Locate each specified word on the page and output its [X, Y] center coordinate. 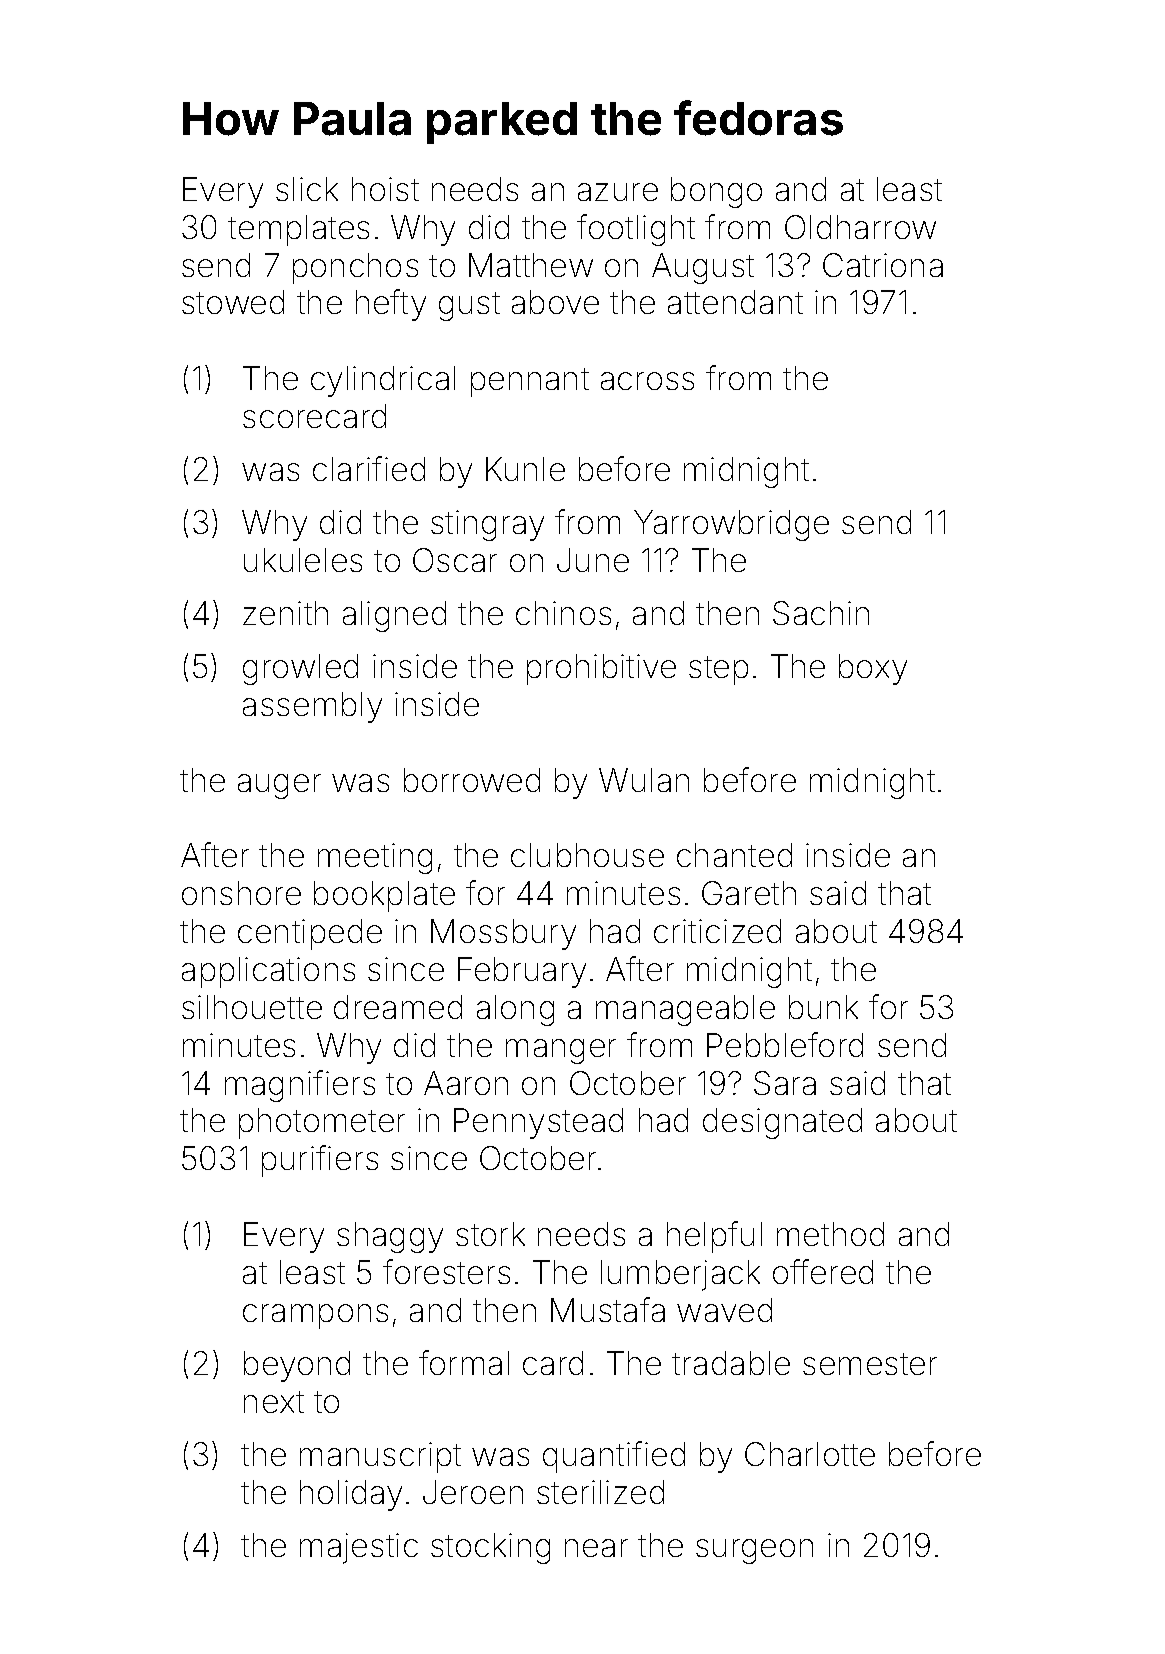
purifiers [320, 1161]
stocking [490, 1548]
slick [307, 189]
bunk [823, 1007]
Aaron [466, 1083]
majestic [359, 1548]
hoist [385, 189]
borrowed [472, 780]
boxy [873, 669]
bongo [716, 192]
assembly [312, 707]
